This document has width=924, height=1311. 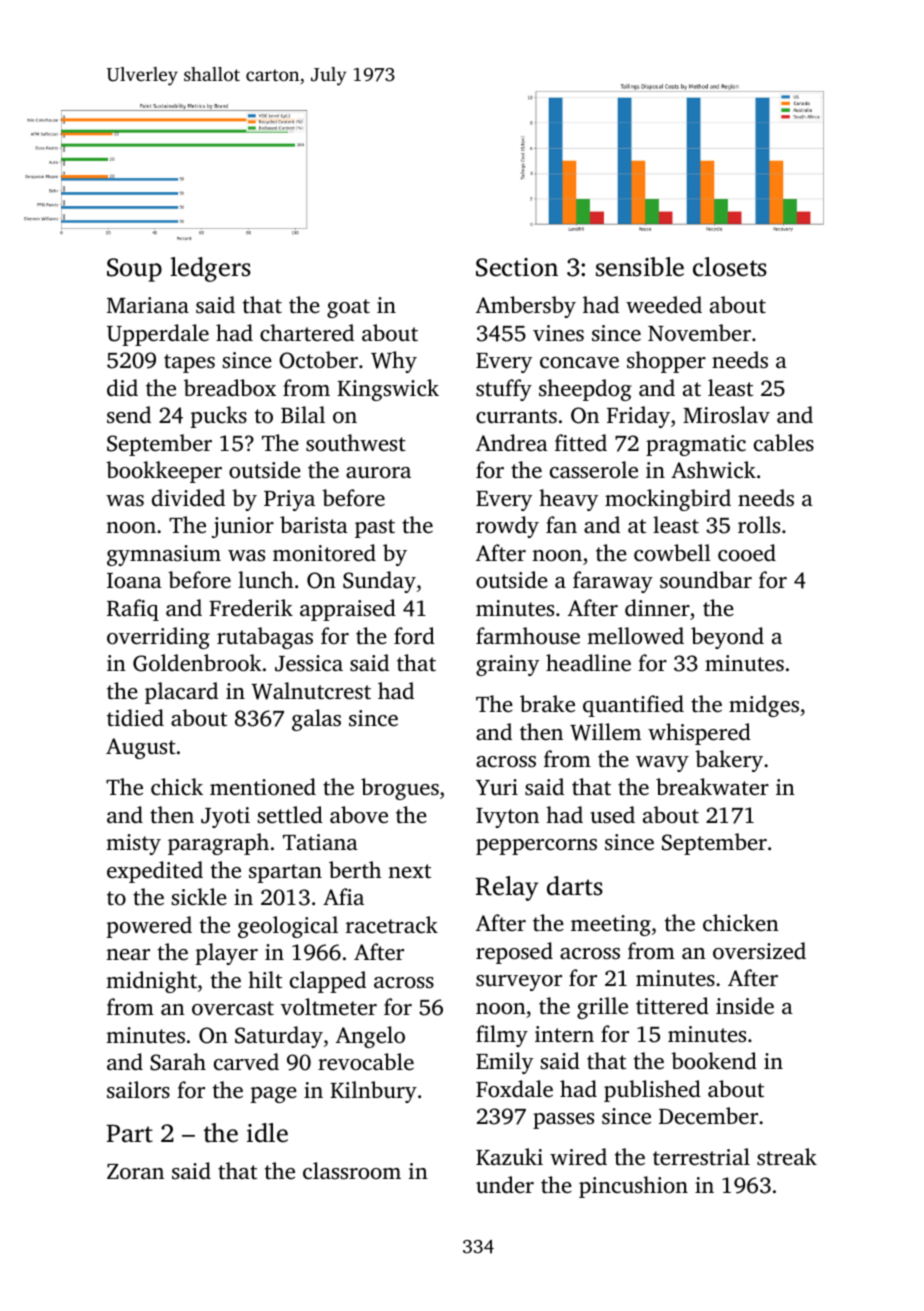 What do you see at coordinates (135, 1172) in the document?
I see `Zoran` at bounding box center [135, 1172].
